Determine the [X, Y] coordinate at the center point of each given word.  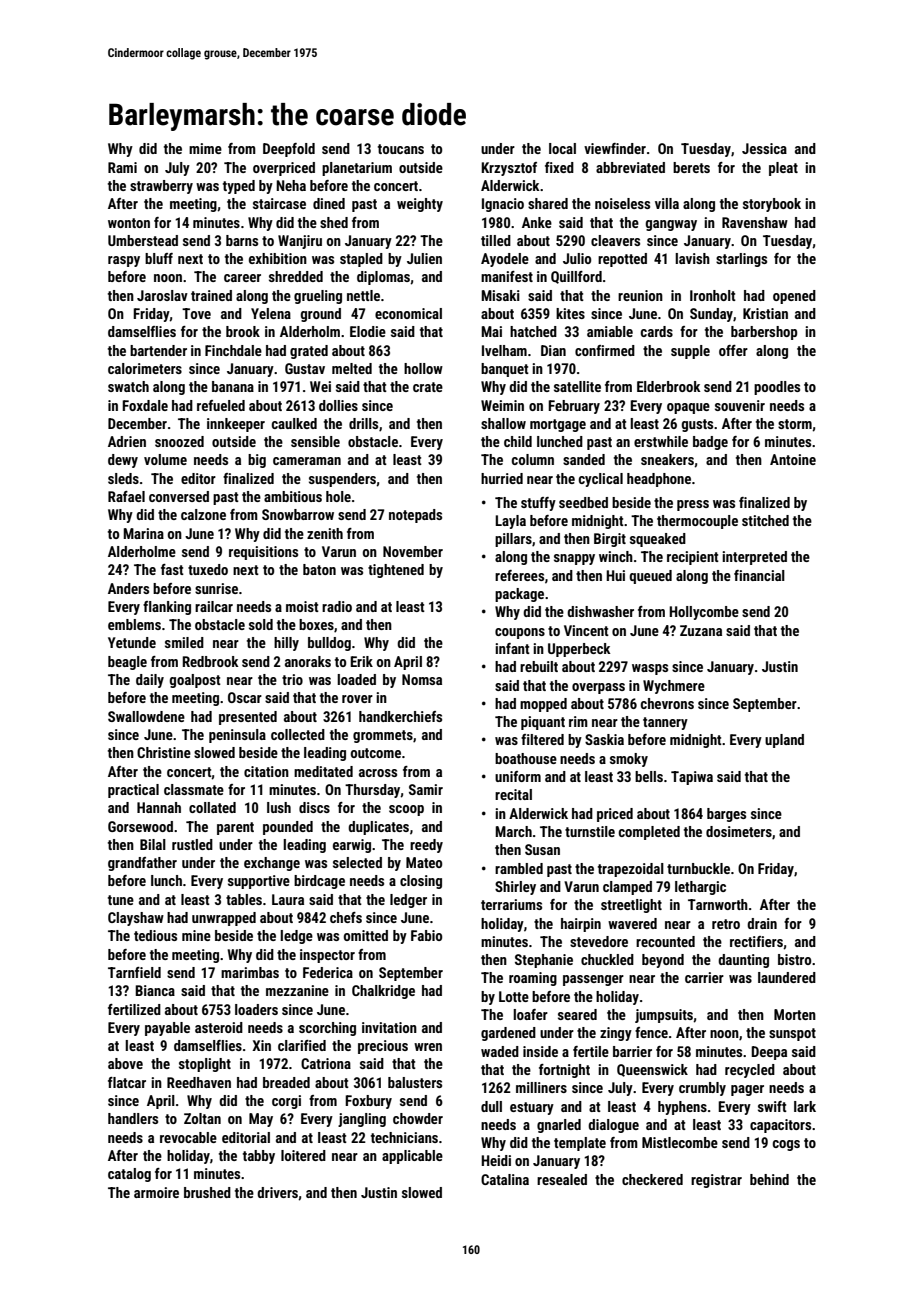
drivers [277, 1192]
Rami [122, 167]
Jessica [764, 148]
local [562, 148]
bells [649, 776]
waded [500, 1051]
